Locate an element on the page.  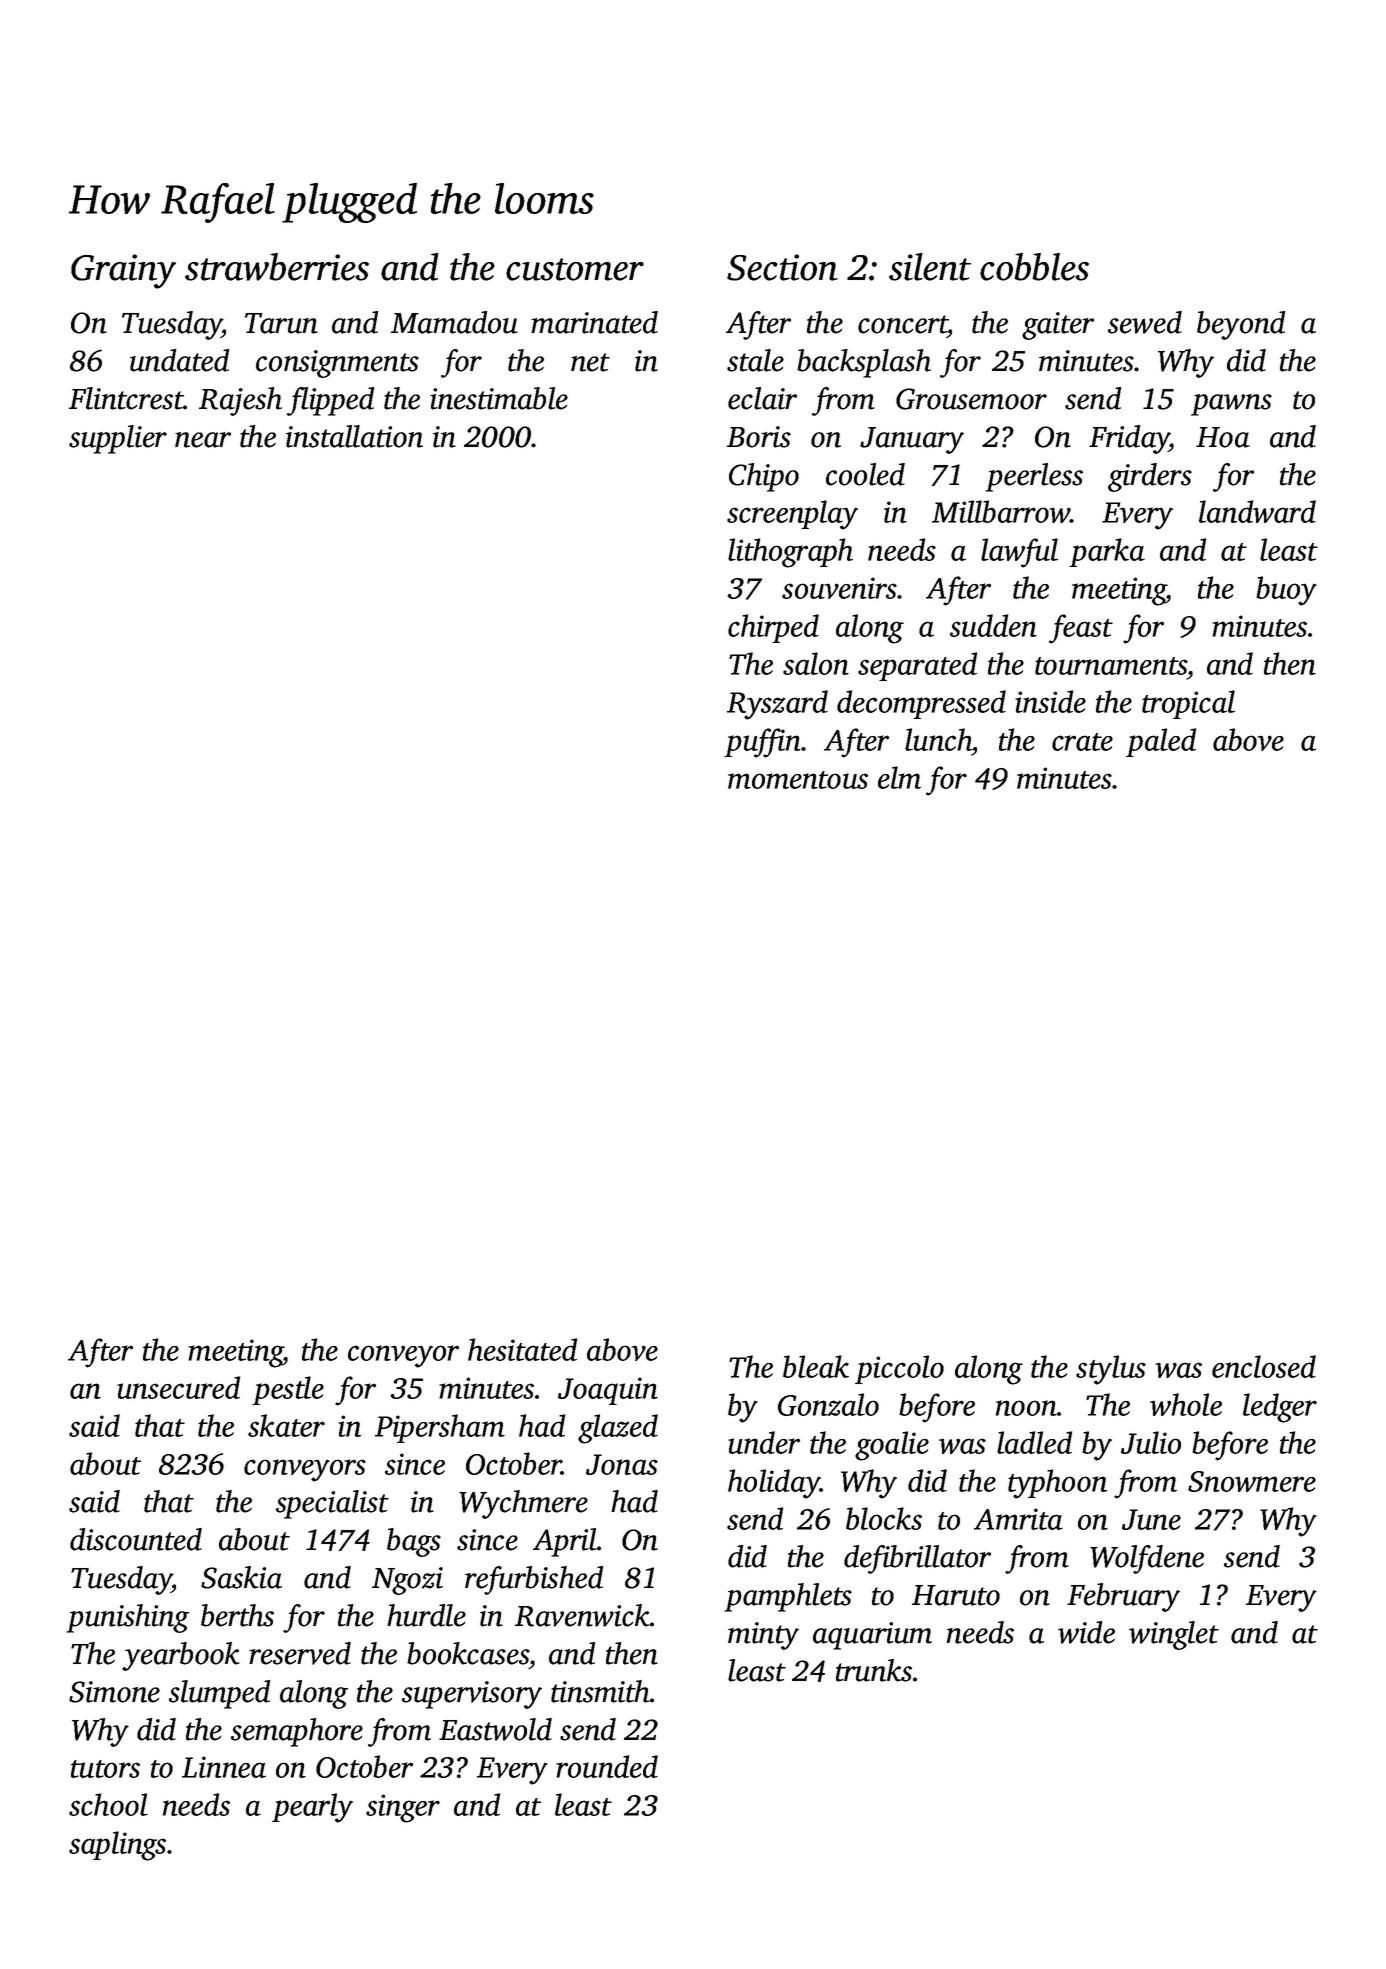
Section is located at coordinates (782, 267).
